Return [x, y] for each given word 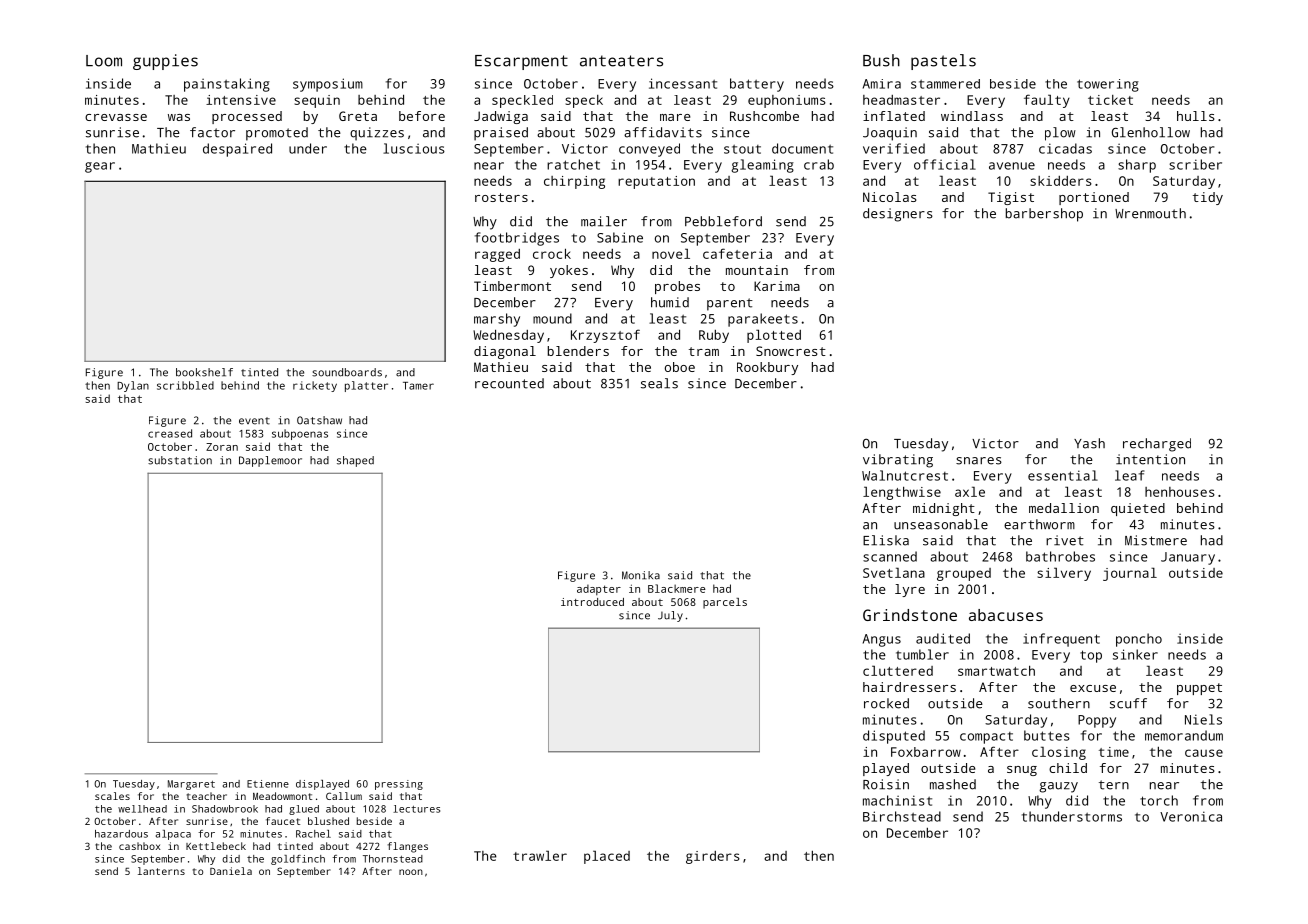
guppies [165, 62]
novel [671, 253]
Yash [1089, 443]
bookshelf [204, 372]
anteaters [621, 61]
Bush [881, 60]
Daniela [231, 871]
